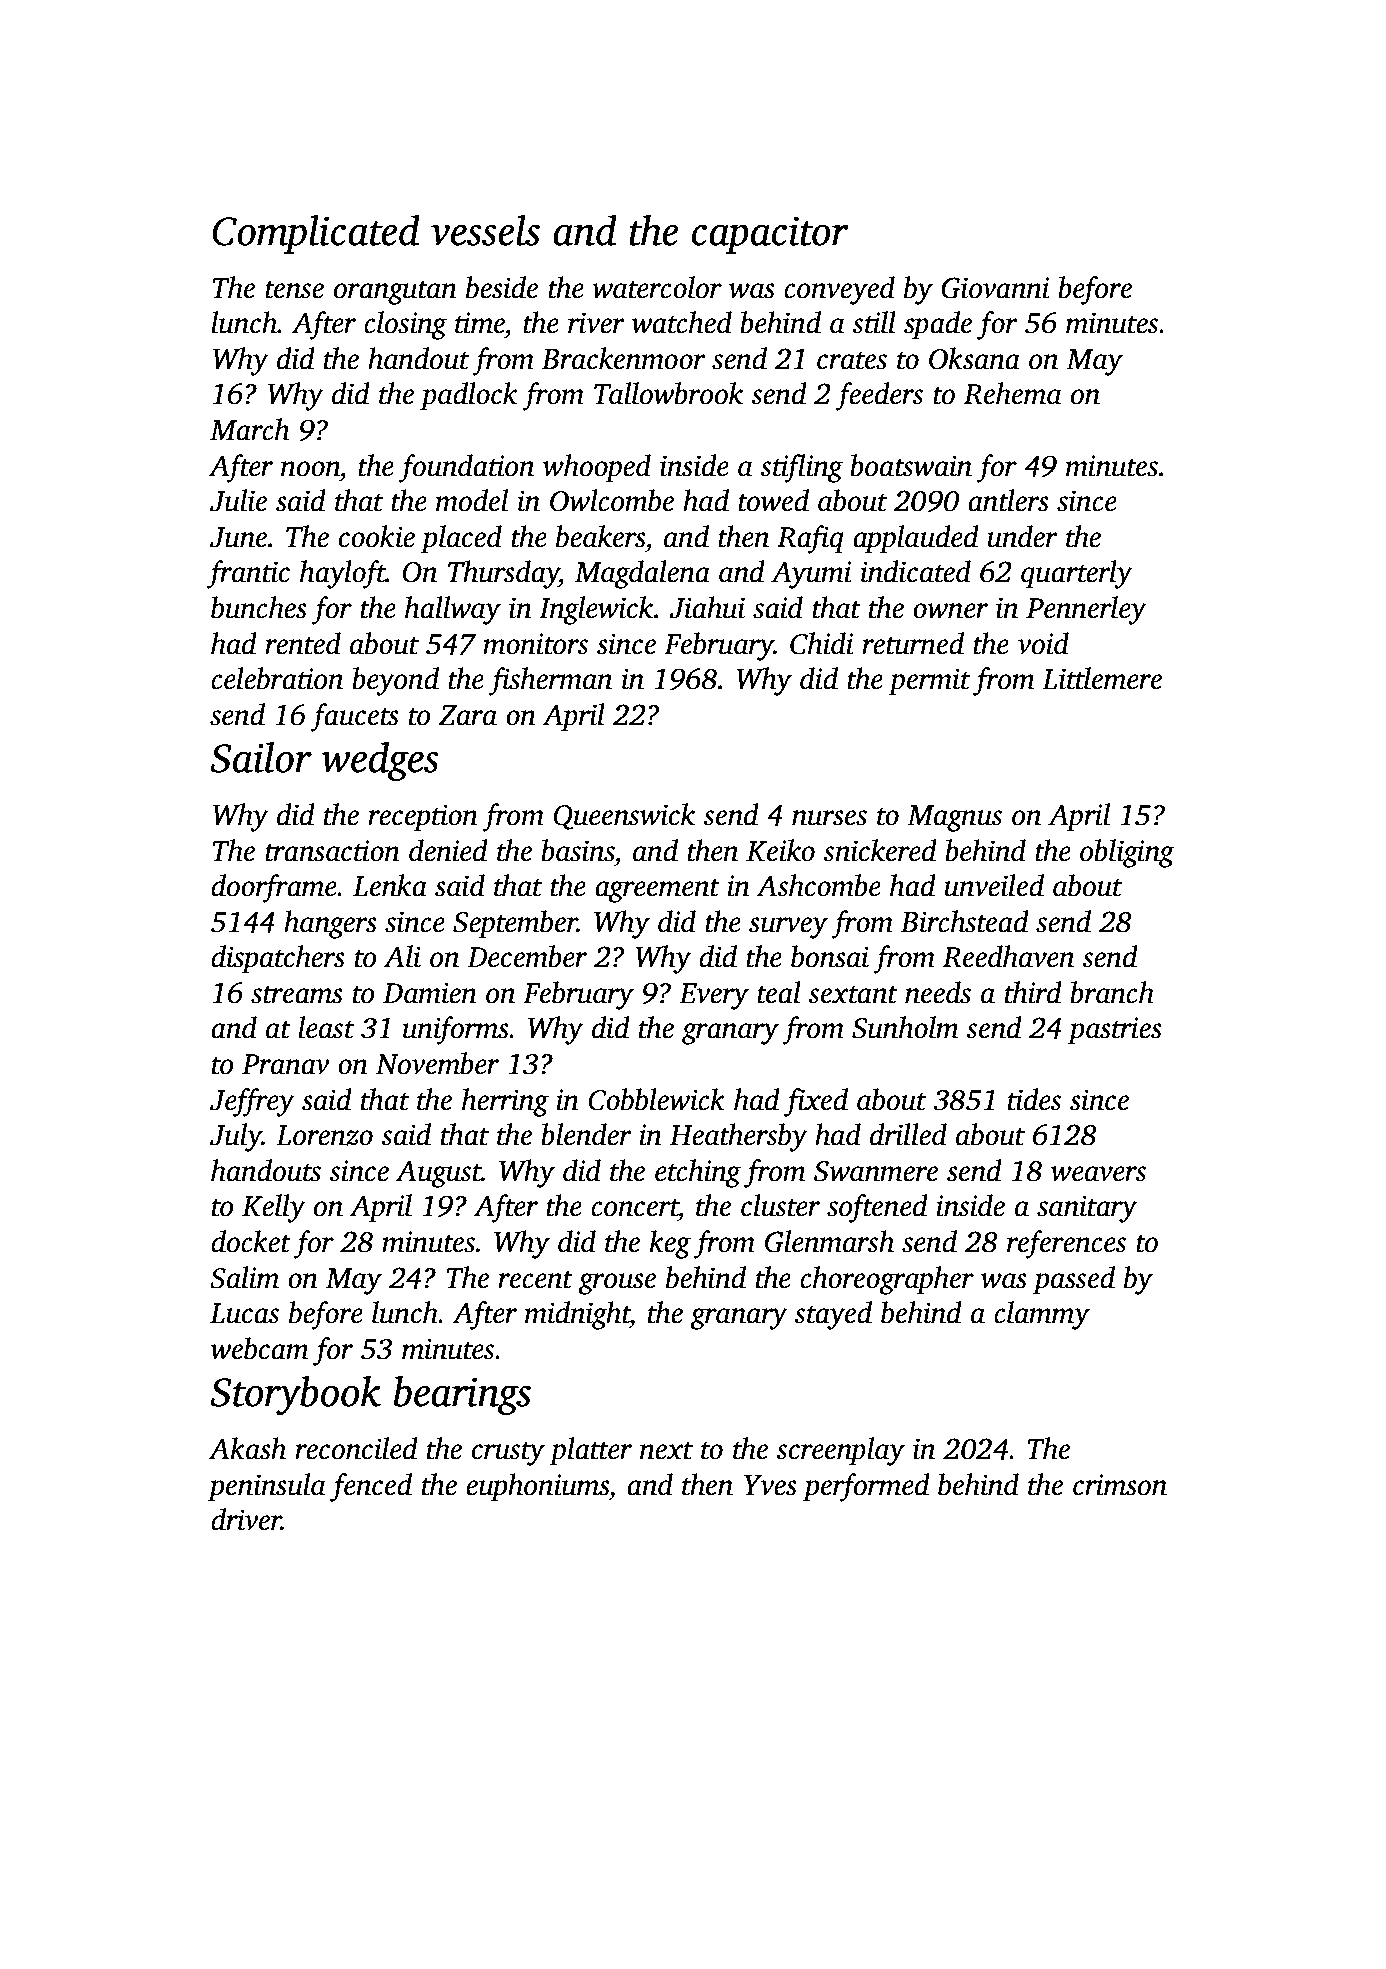  What do you see at coordinates (278, 959) in the document?
I see `dispatchers` at bounding box center [278, 959].
